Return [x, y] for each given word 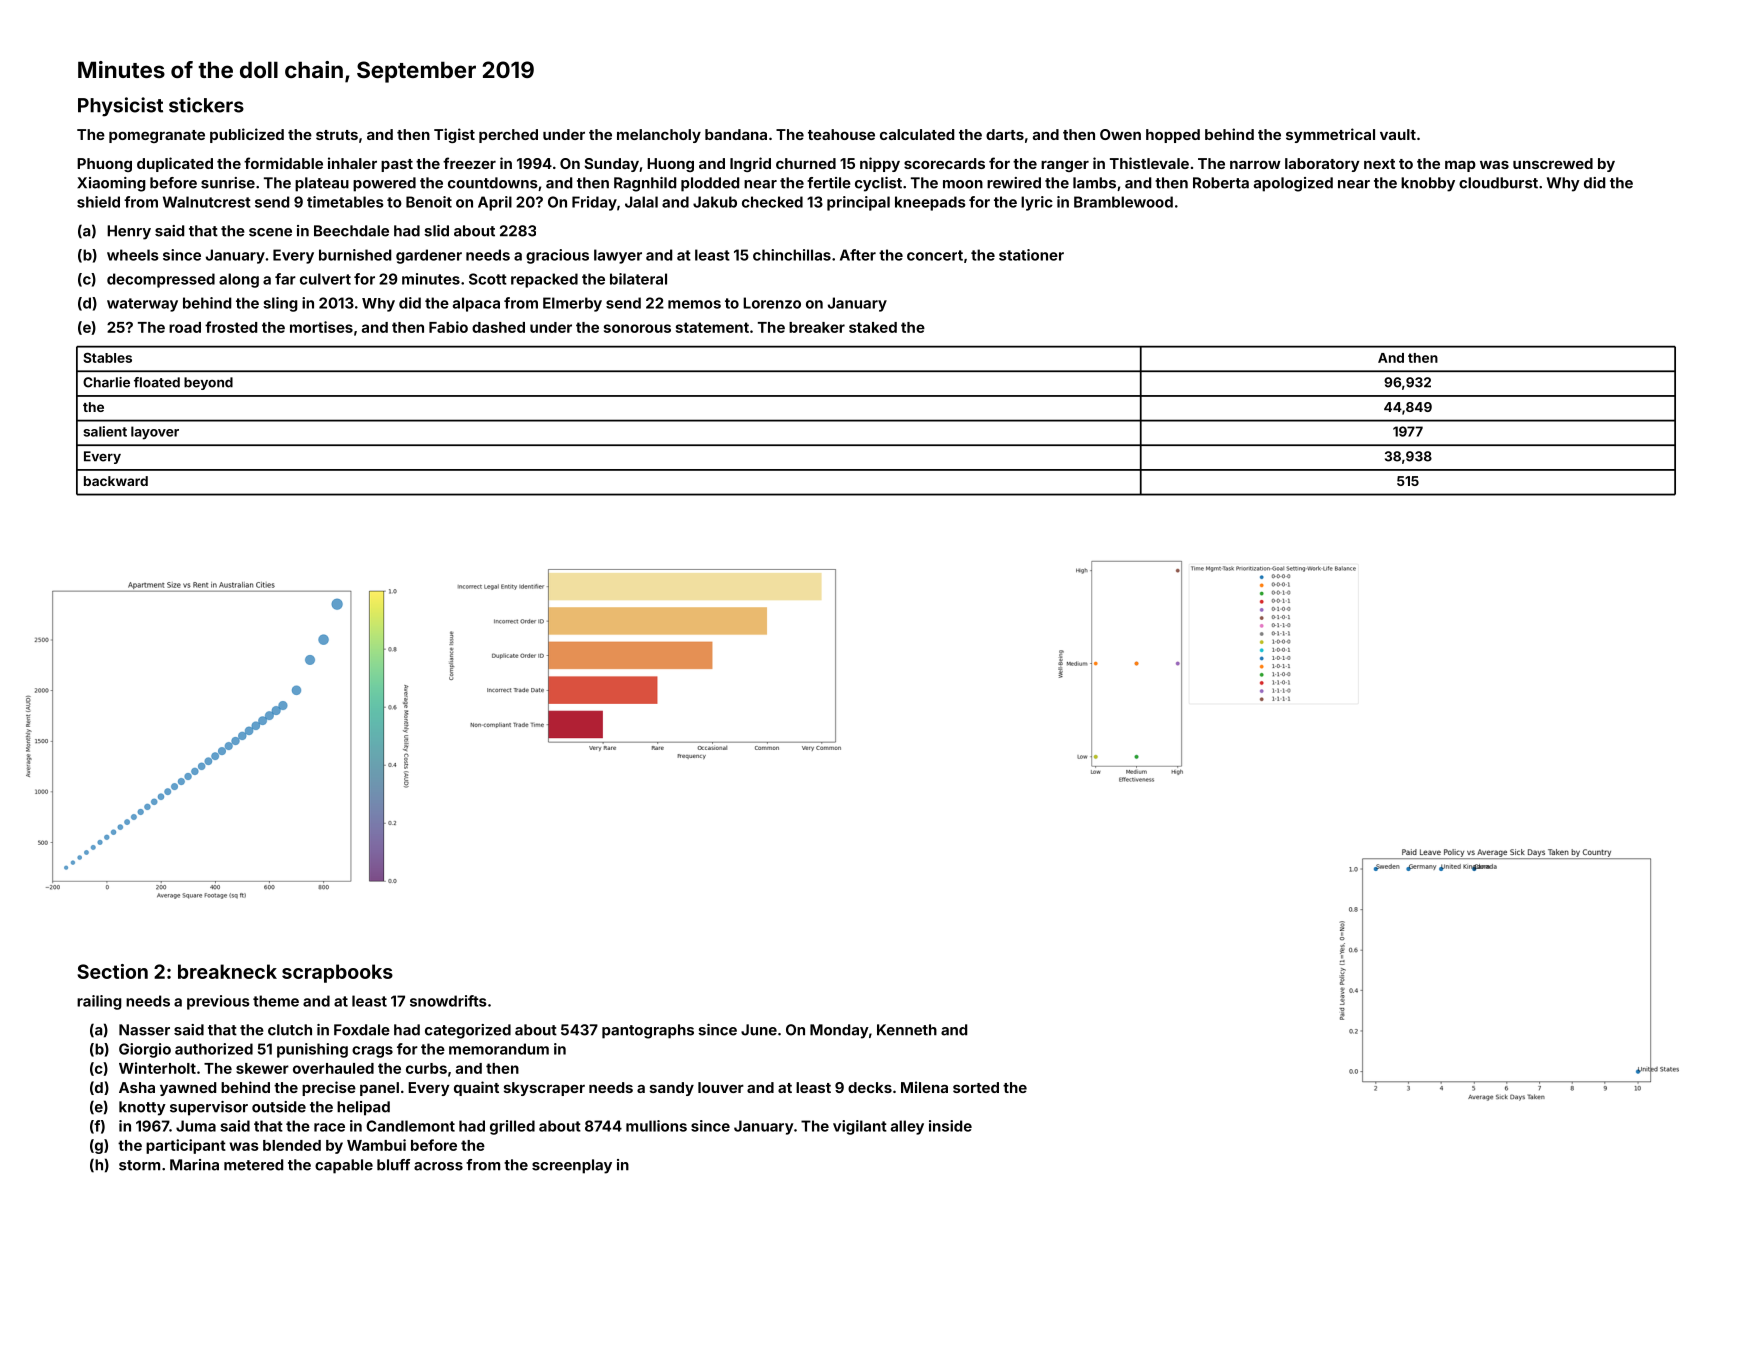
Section [112, 971]
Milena [924, 1087]
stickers [206, 105]
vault [1398, 134]
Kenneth [907, 1030]
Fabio [448, 327]
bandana [736, 134]
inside [950, 1126]
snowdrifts [448, 1001]
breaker [817, 327]
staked [873, 327]
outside [279, 1107]
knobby [1428, 184]
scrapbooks [337, 973]
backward [116, 481]
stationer [1031, 255]
